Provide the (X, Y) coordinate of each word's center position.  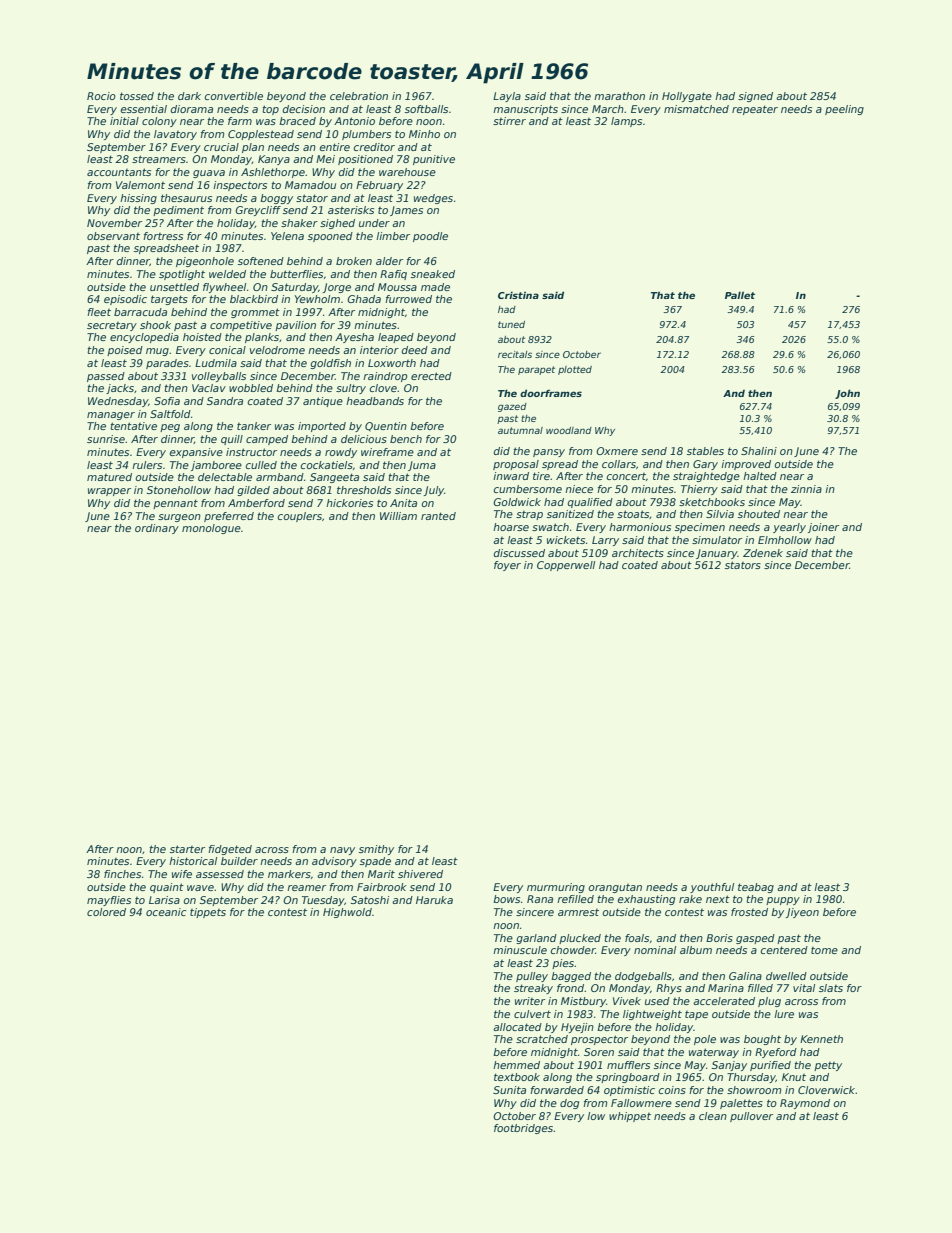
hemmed (516, 1065)
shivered (420, 874)
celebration (359, 96)
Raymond (805, 1104)
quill (232, 440)
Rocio (101, 96)
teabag (756, 888)
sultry (351, 389)
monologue (211, 529)
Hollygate (687, 97)
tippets (208, 913)
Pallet (740, 295)
